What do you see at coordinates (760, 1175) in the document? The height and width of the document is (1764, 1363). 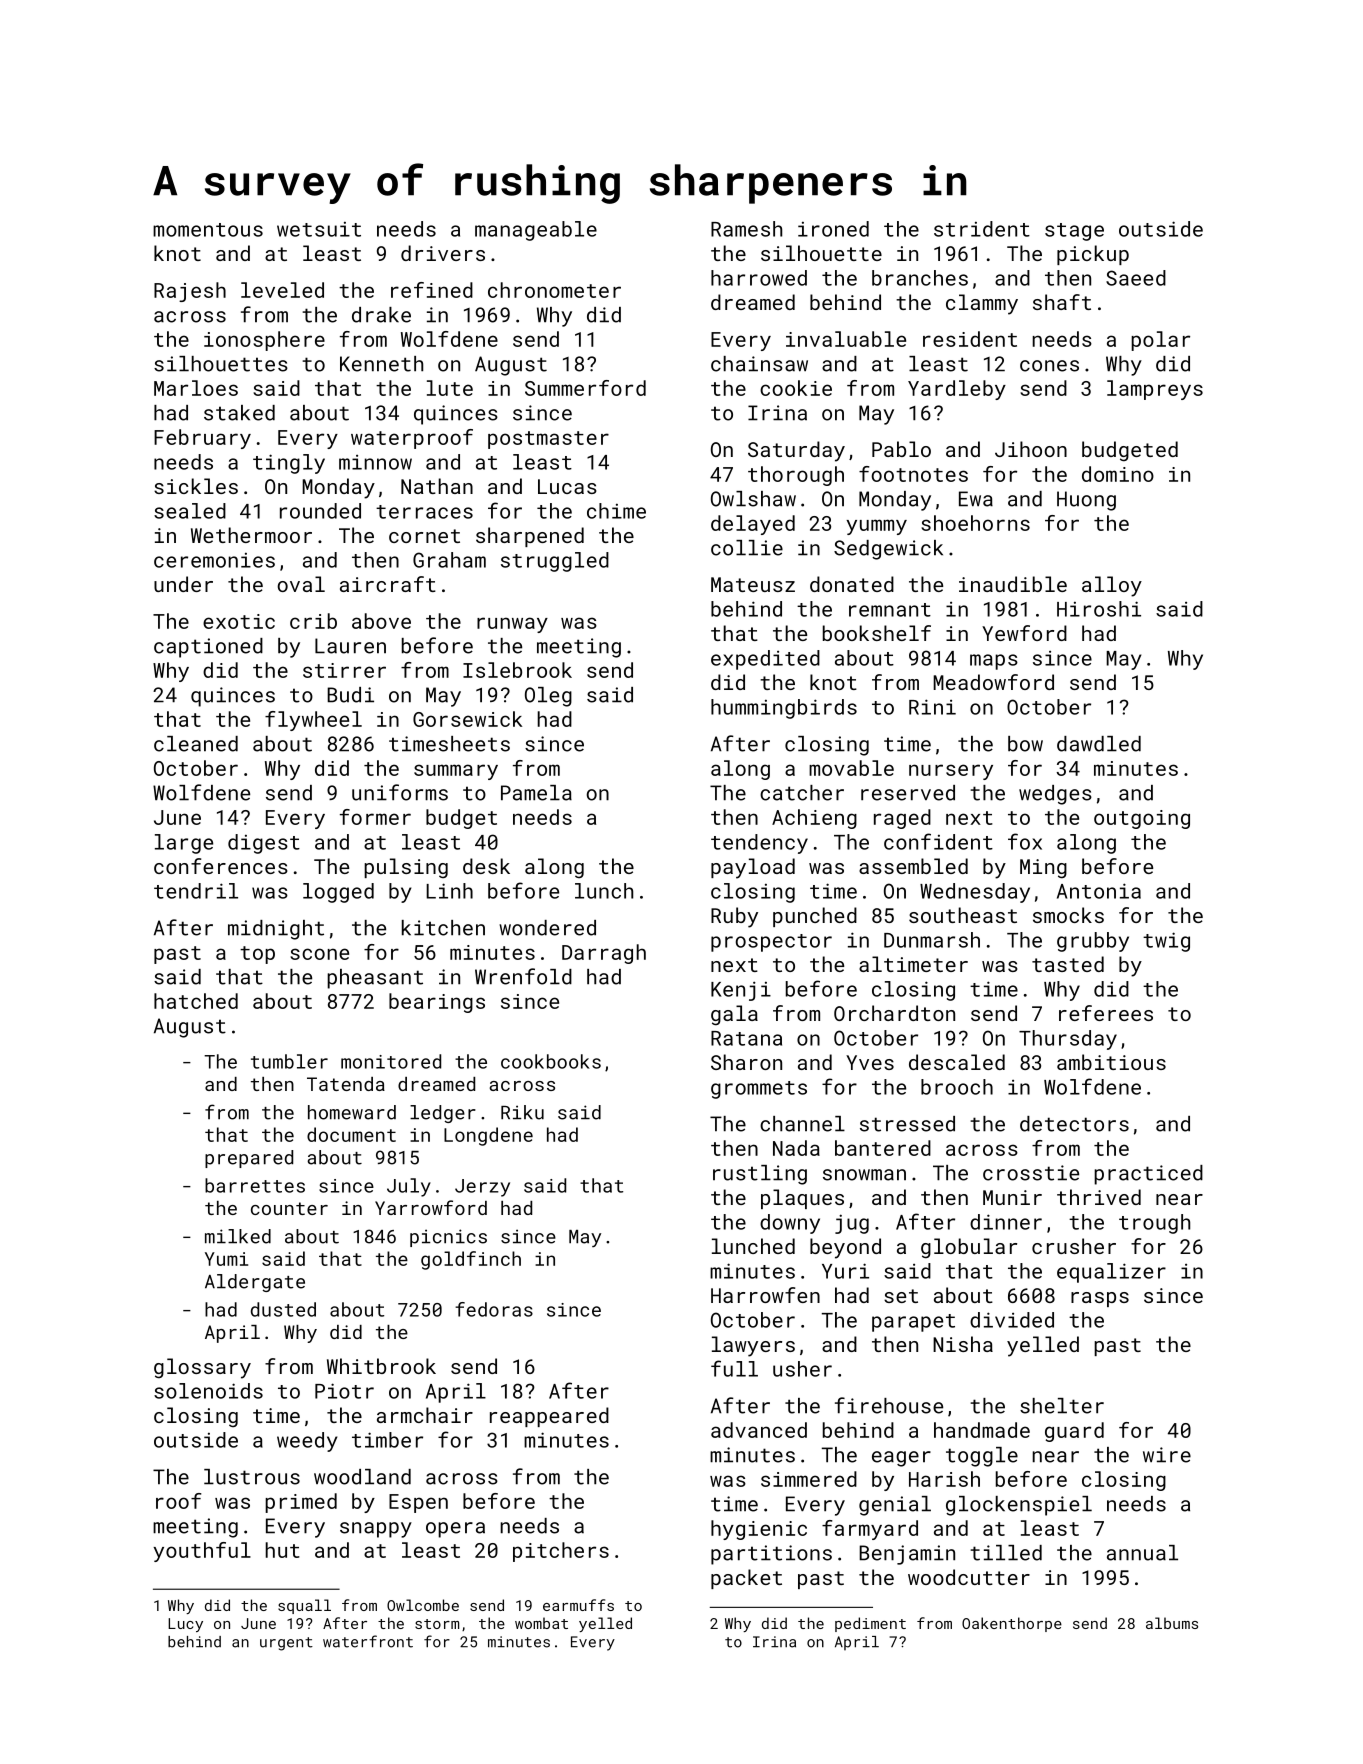 I see `rustling` at bounding box center [760, 1175].
